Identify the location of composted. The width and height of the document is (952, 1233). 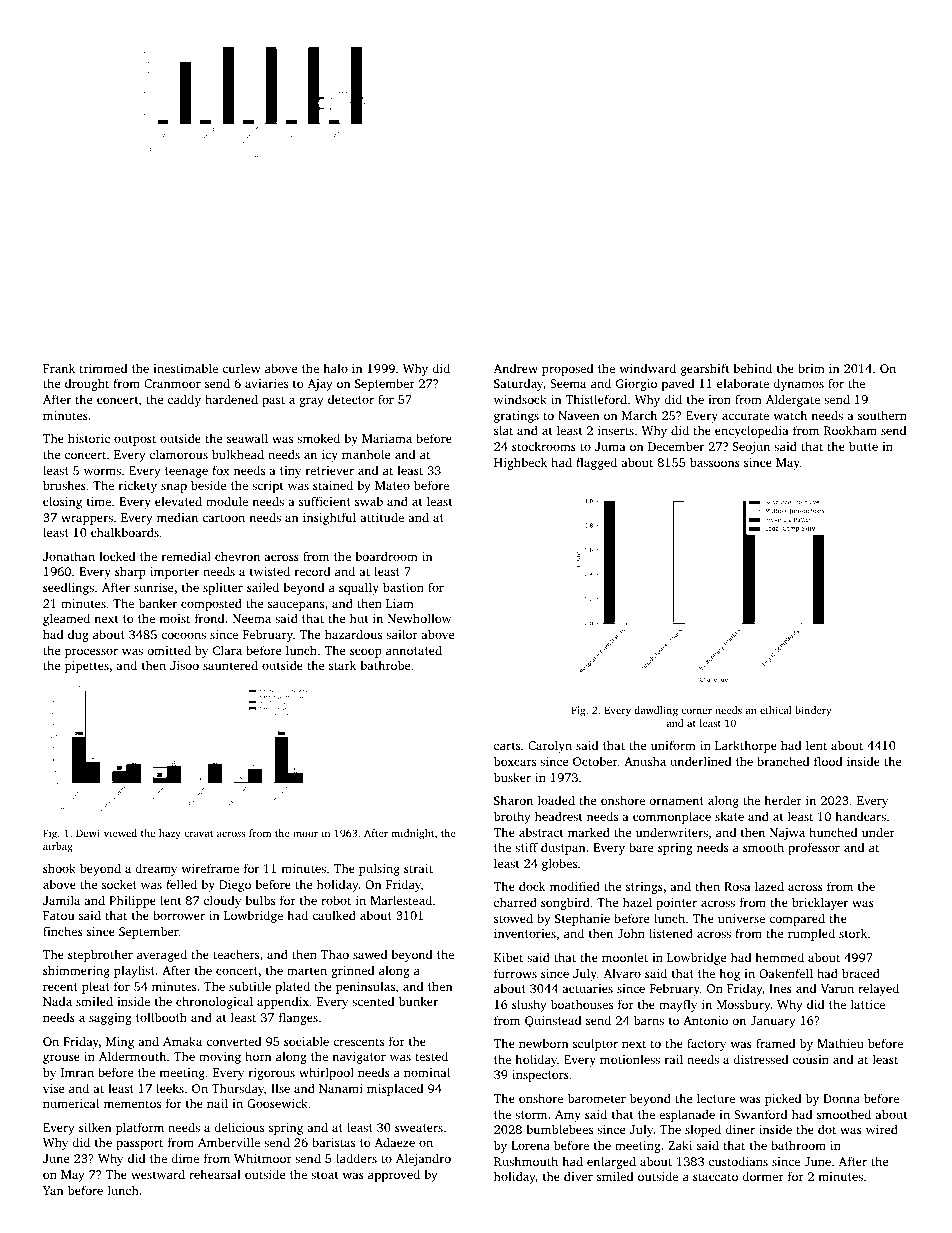
(211, 604).
